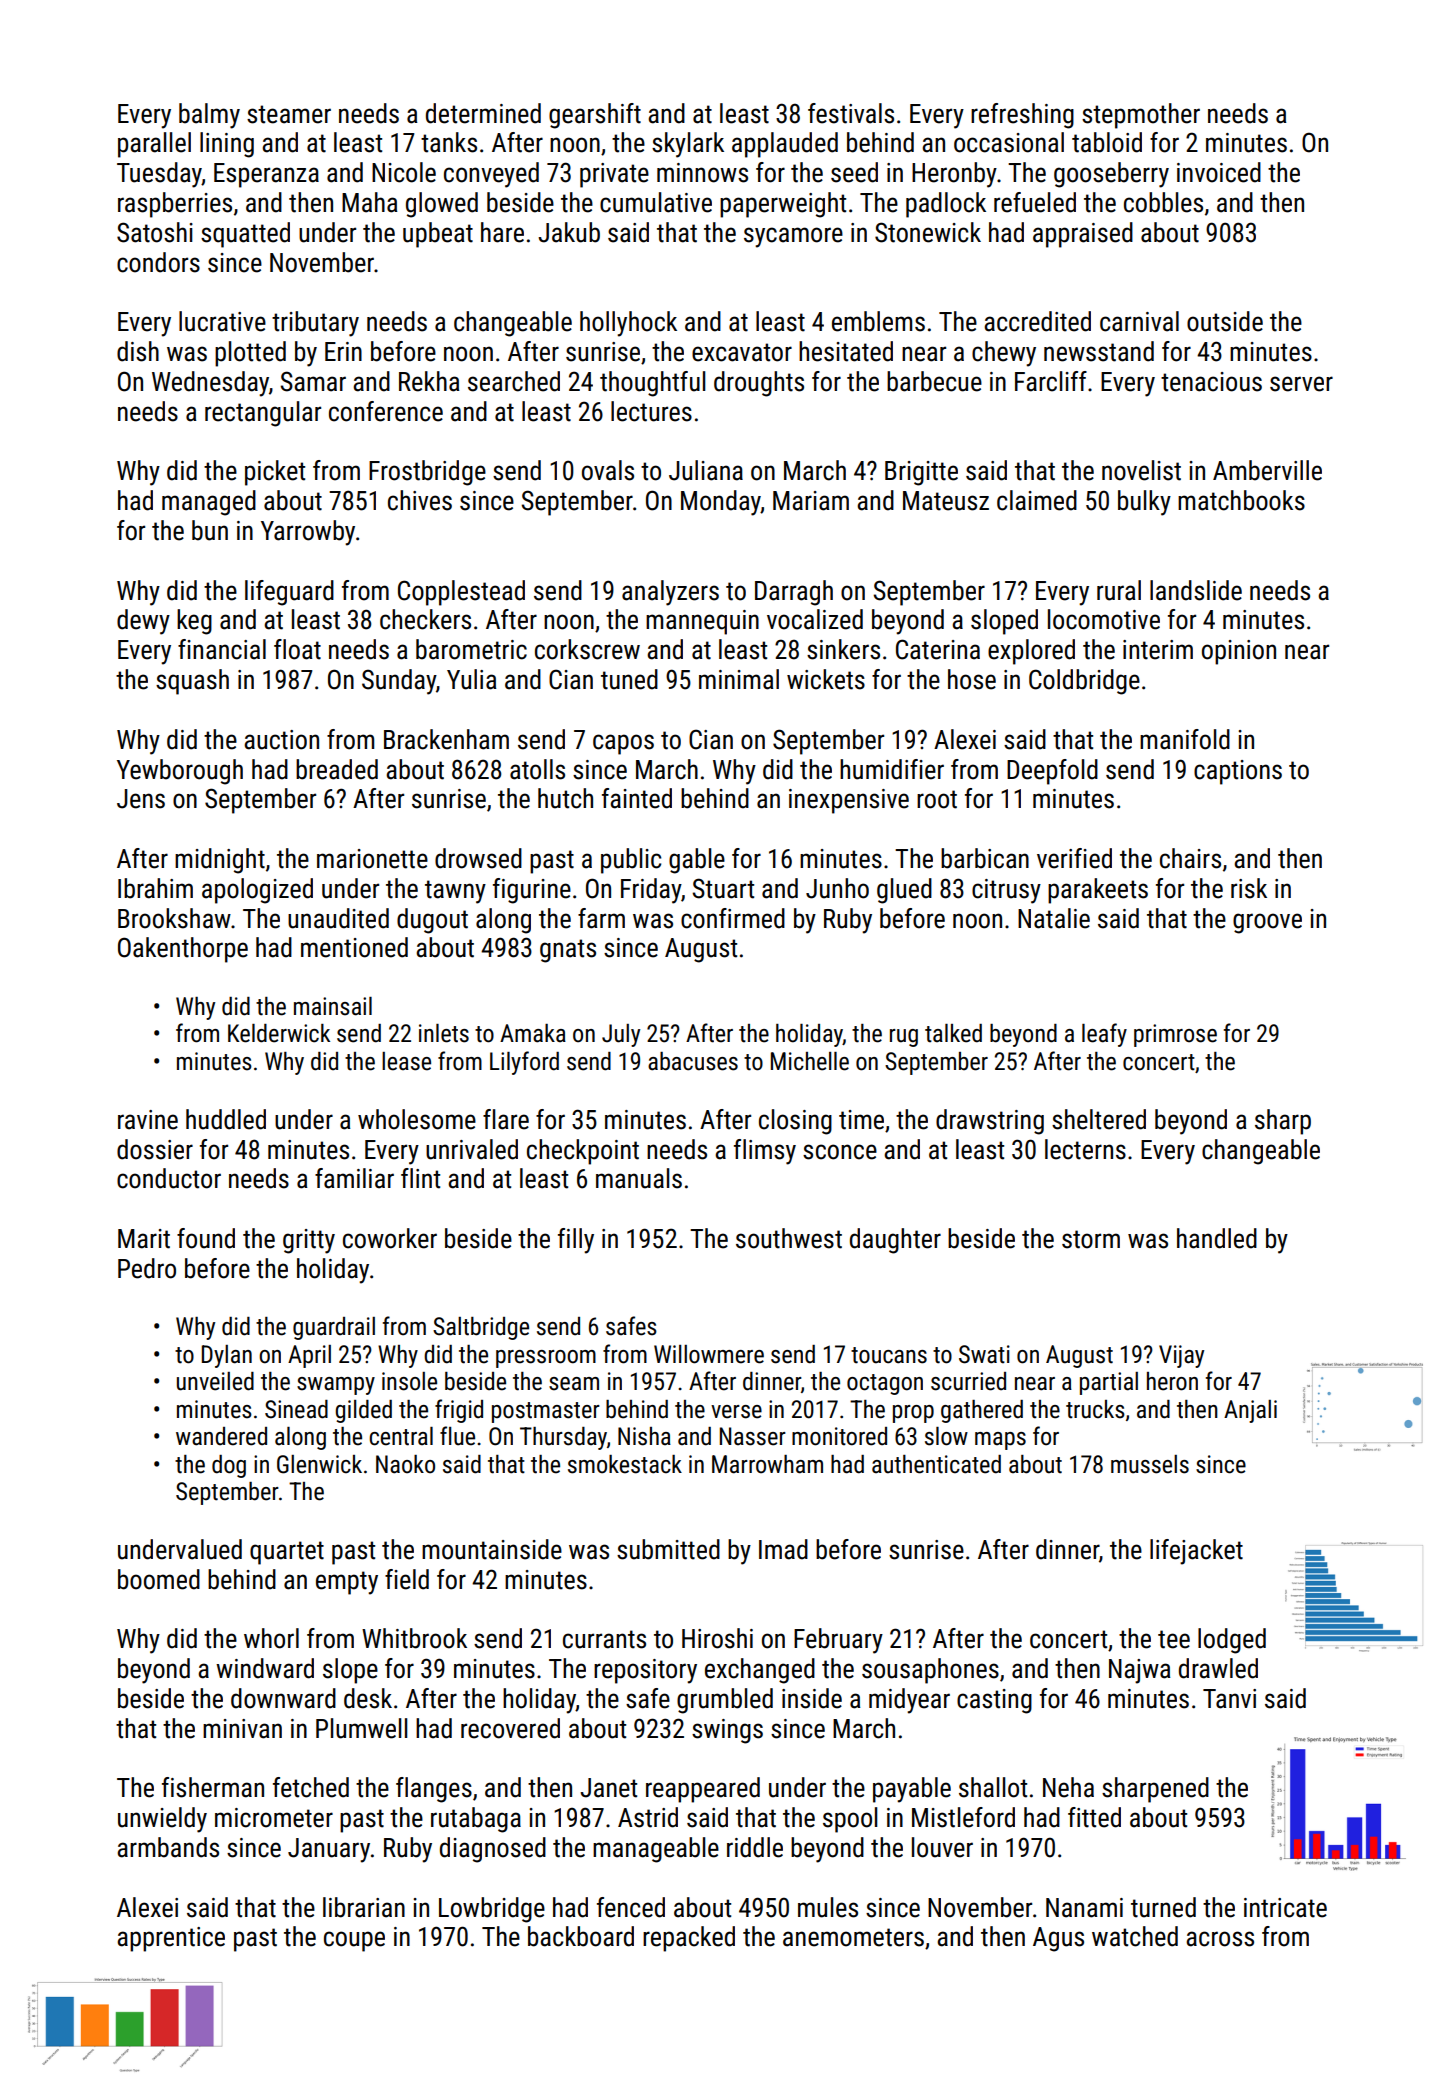 This screenshot has width=1450, height=2100. I want to click on chives, so click(420, 500).
